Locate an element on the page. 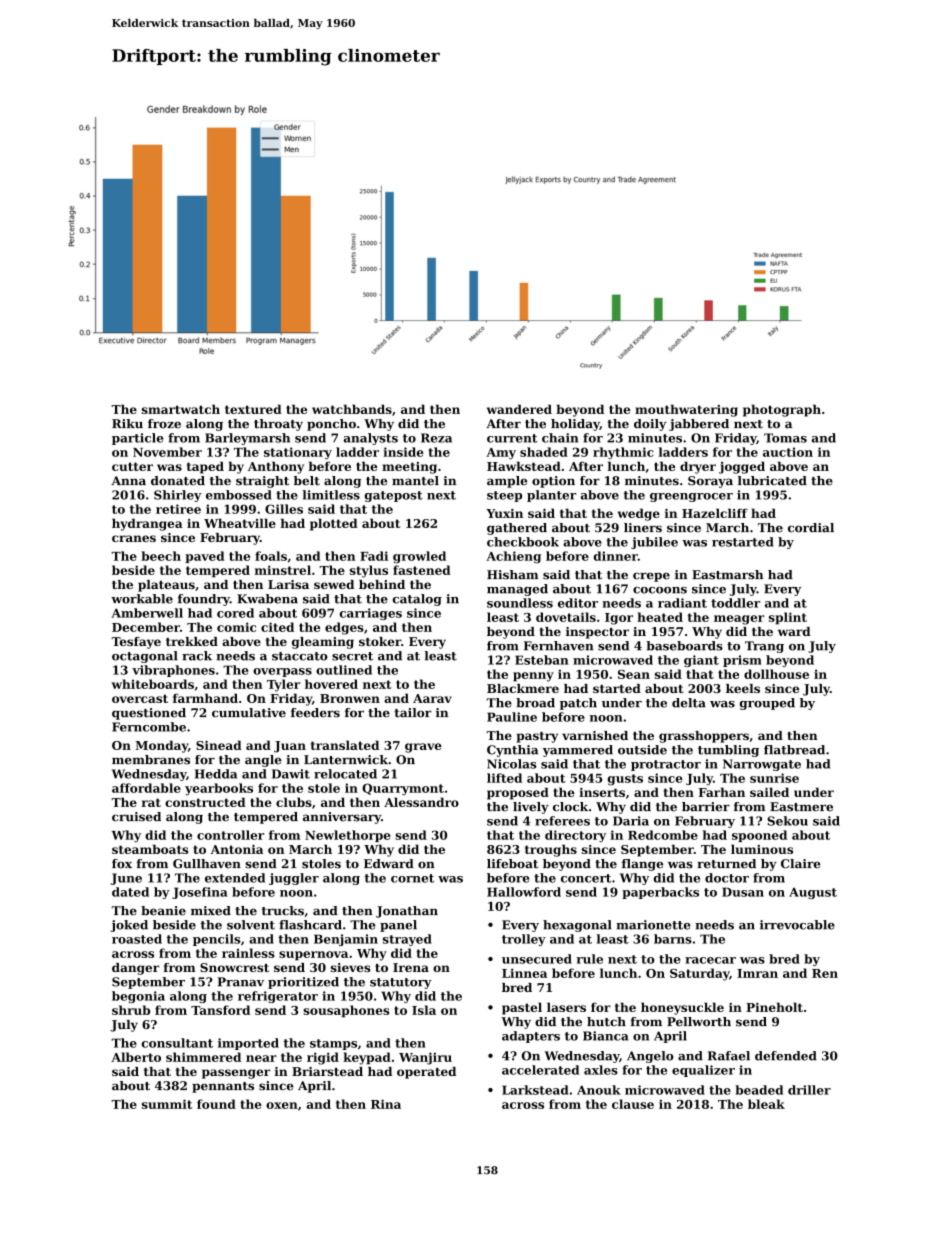 This page has width=952, height=1233. shaded is located at coordinates (544, 452).
